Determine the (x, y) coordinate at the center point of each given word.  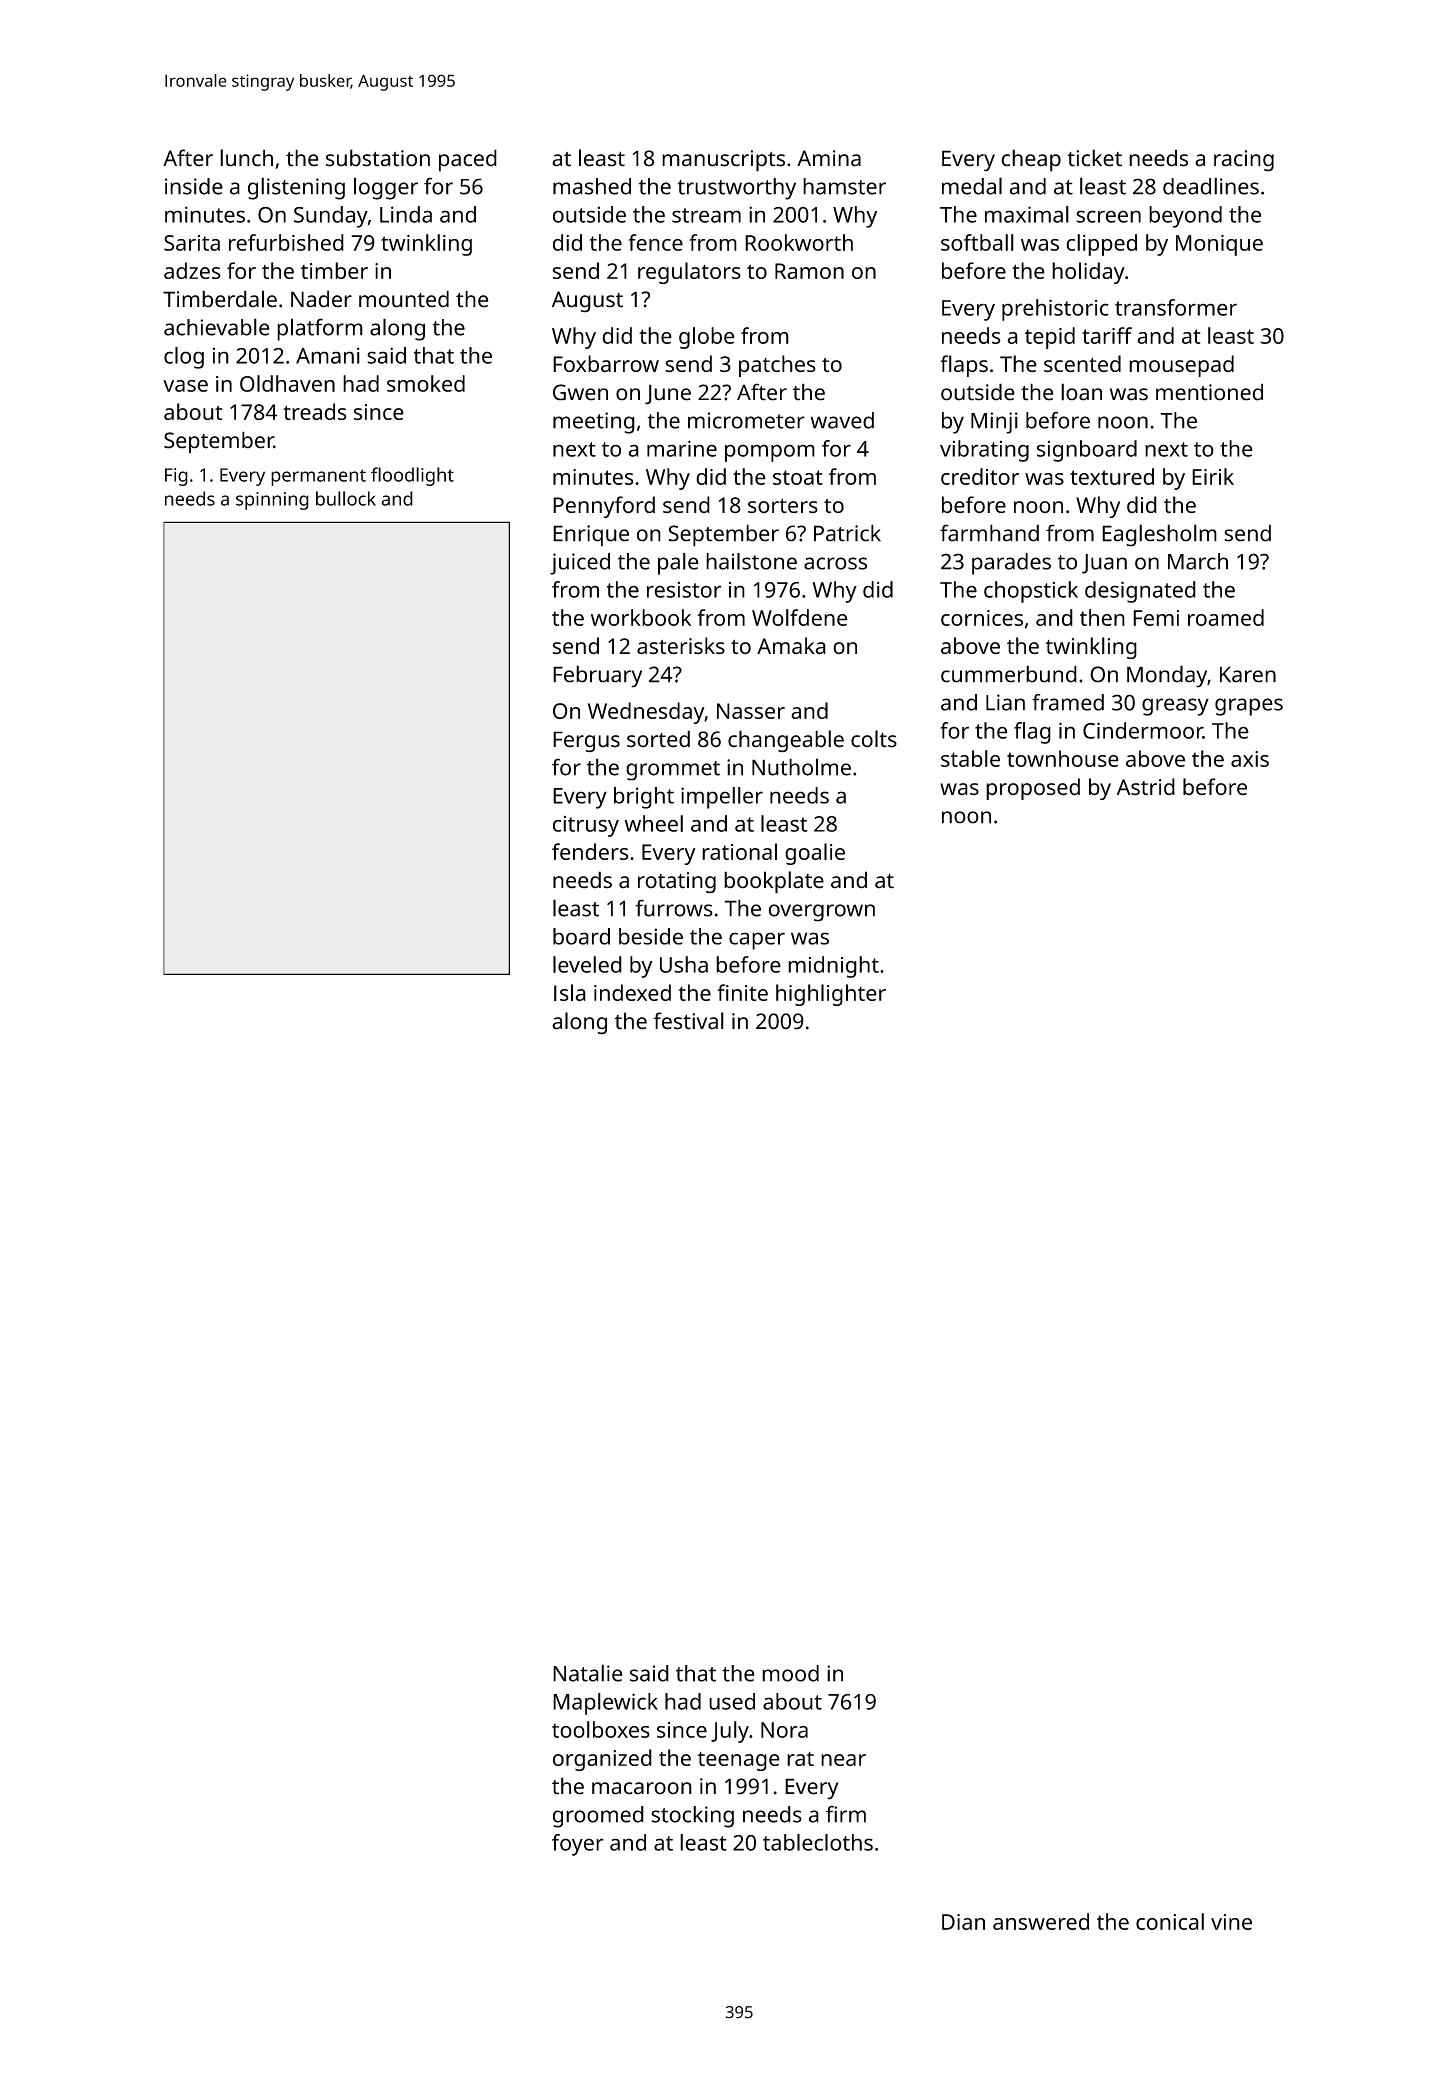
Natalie (588, 1673)
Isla (570, 992)
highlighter (831, 995)
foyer (578, 1845)
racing (1244, 161)
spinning (272, 501)
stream (706, 215)
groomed (598, 1817)
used (732, 1701)
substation (378, 158)
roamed (1226, 617)
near (843, 1760)
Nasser (751, 711)
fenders (590, 851)
